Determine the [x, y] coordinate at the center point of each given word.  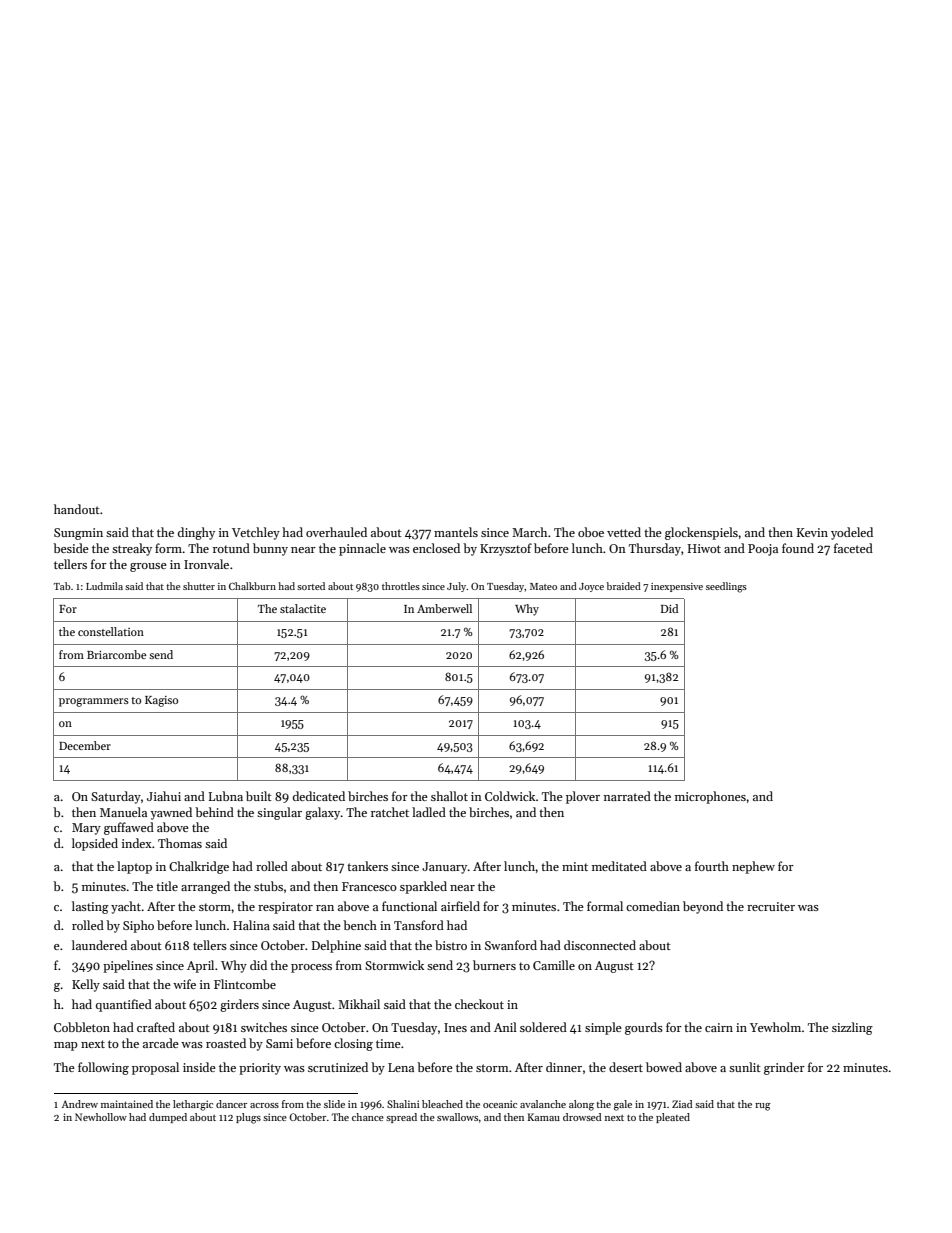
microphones [710, 797]
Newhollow [101, 1117]
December [85, 745]
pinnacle [362, 549]
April [200, 966]
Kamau [544, 1117]
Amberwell [444, 608]
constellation [111, 631]
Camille [554, 965]
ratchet [390, 812]
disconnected [600, 945]
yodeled [852, 533]
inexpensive [677, 587]
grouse [148, 567]
